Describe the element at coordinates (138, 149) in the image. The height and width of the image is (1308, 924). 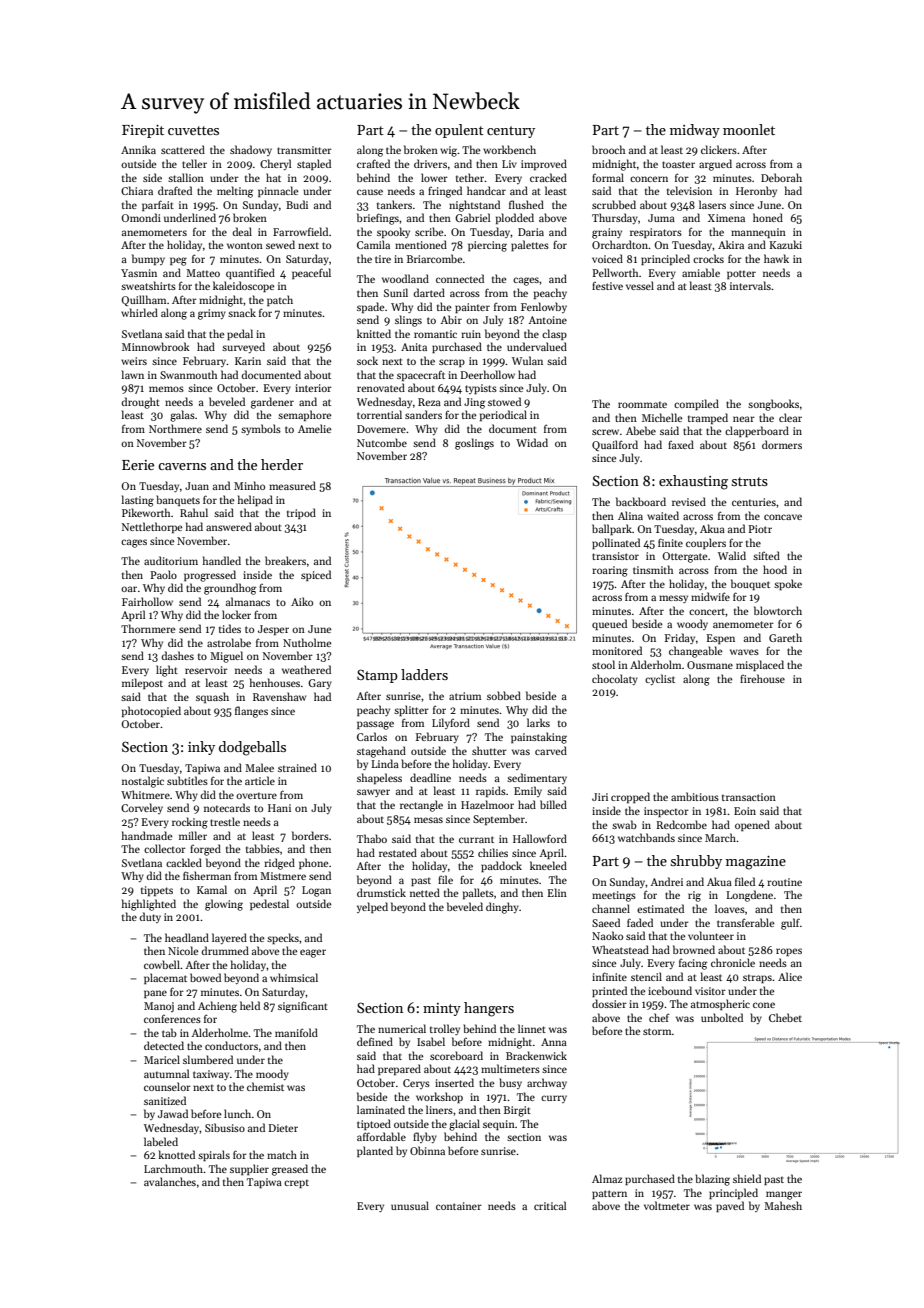
I see `Annika` at that location.
